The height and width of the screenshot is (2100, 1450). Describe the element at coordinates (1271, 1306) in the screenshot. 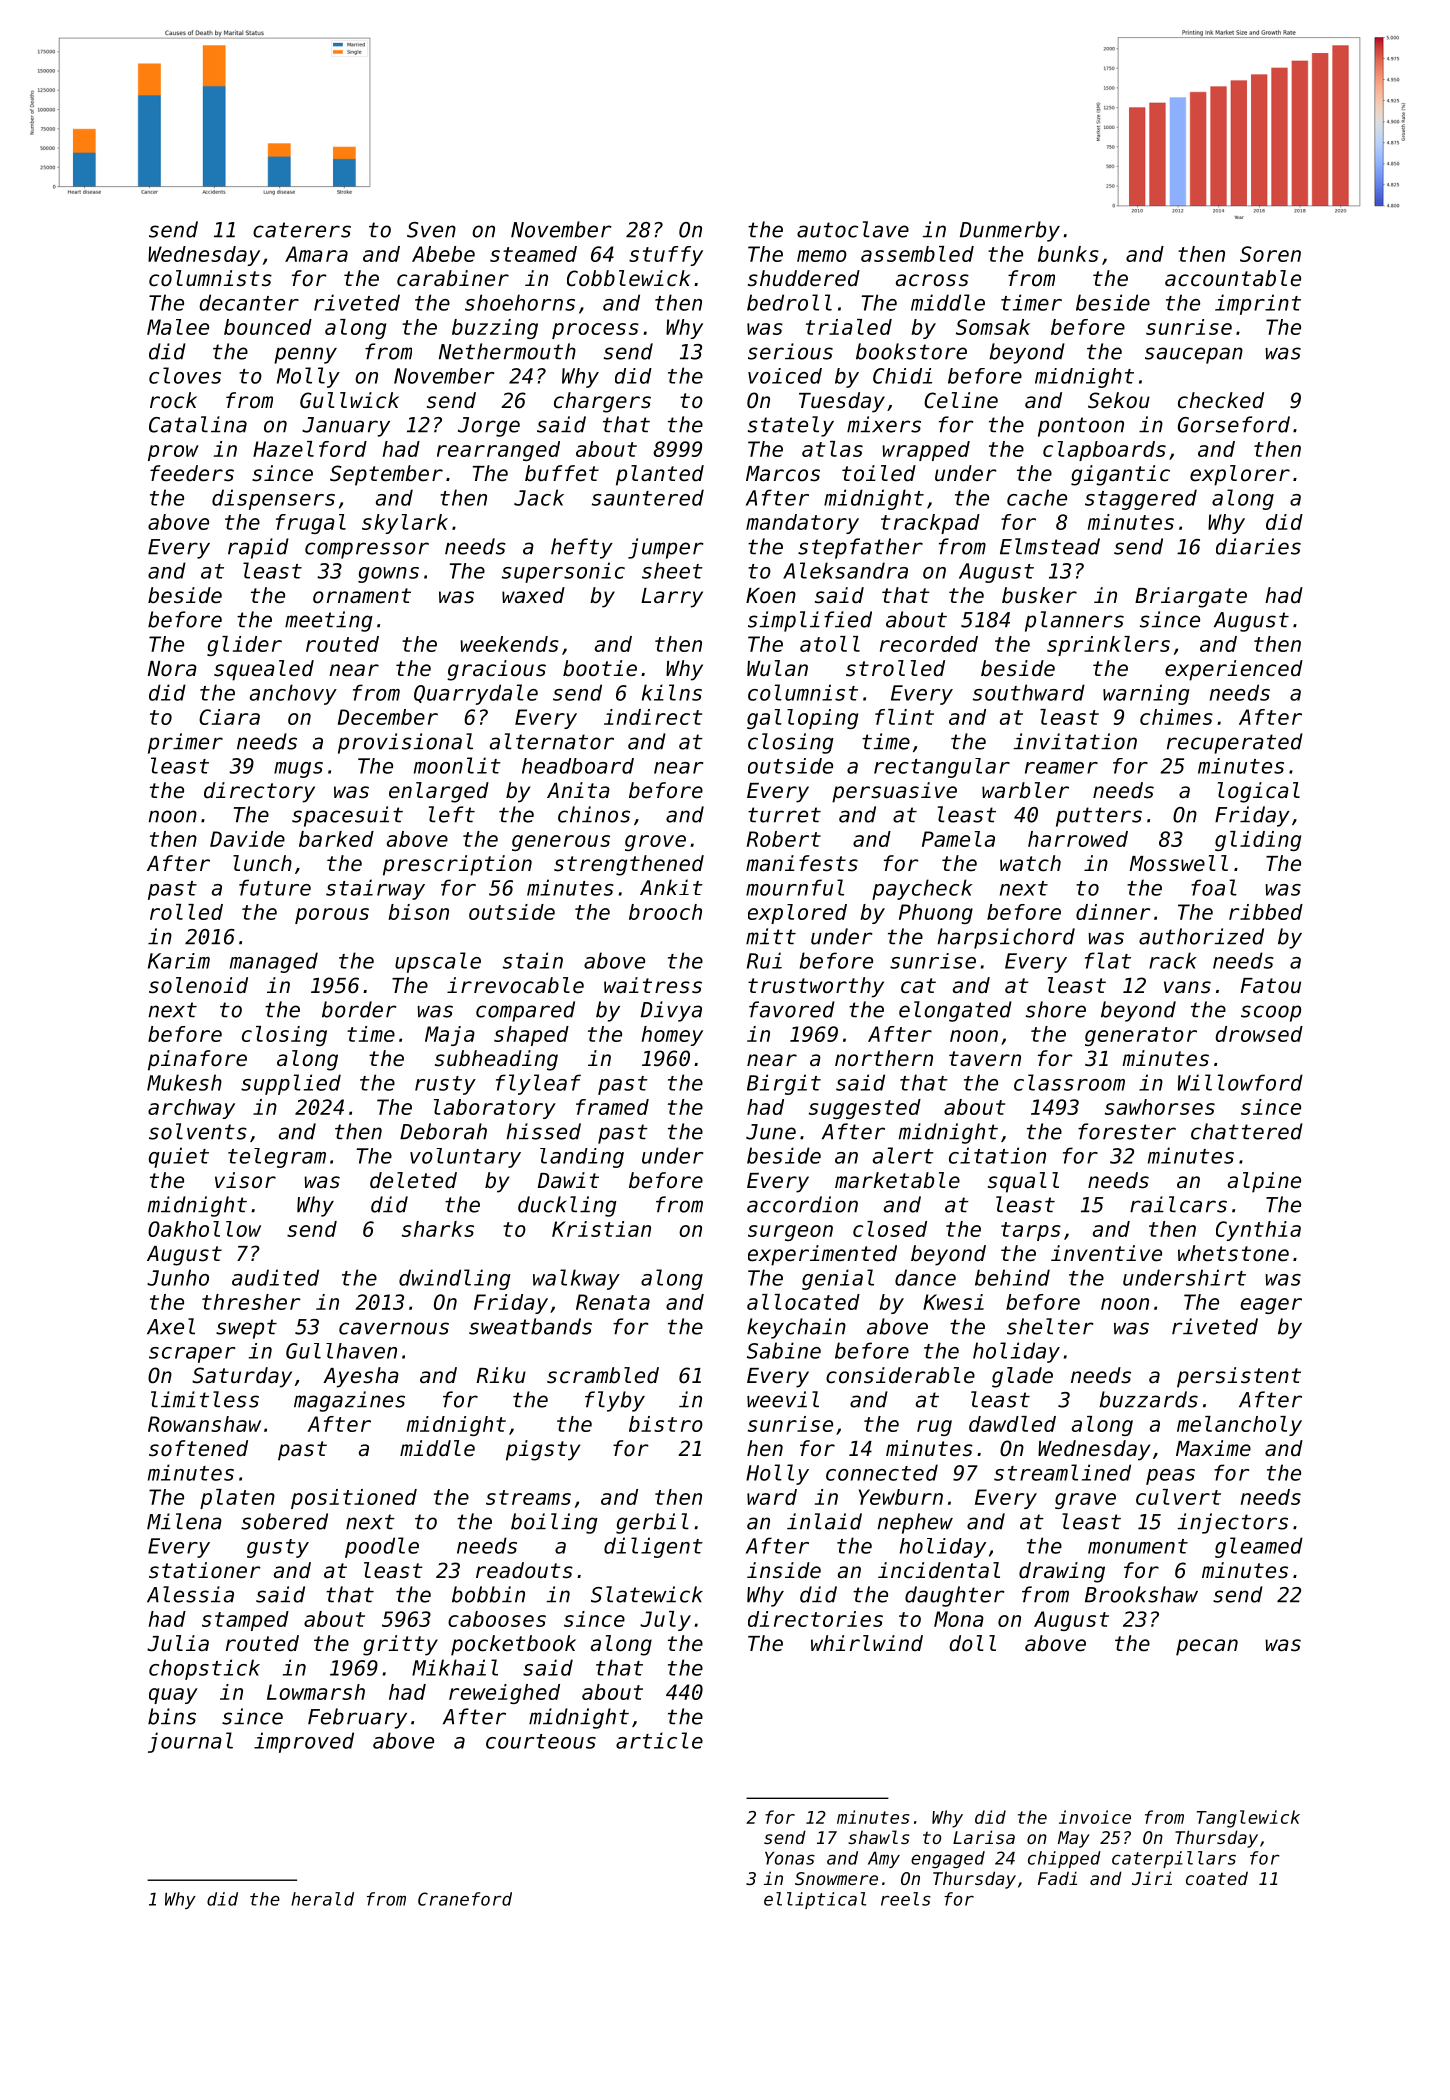

I see `eager` at that location.
